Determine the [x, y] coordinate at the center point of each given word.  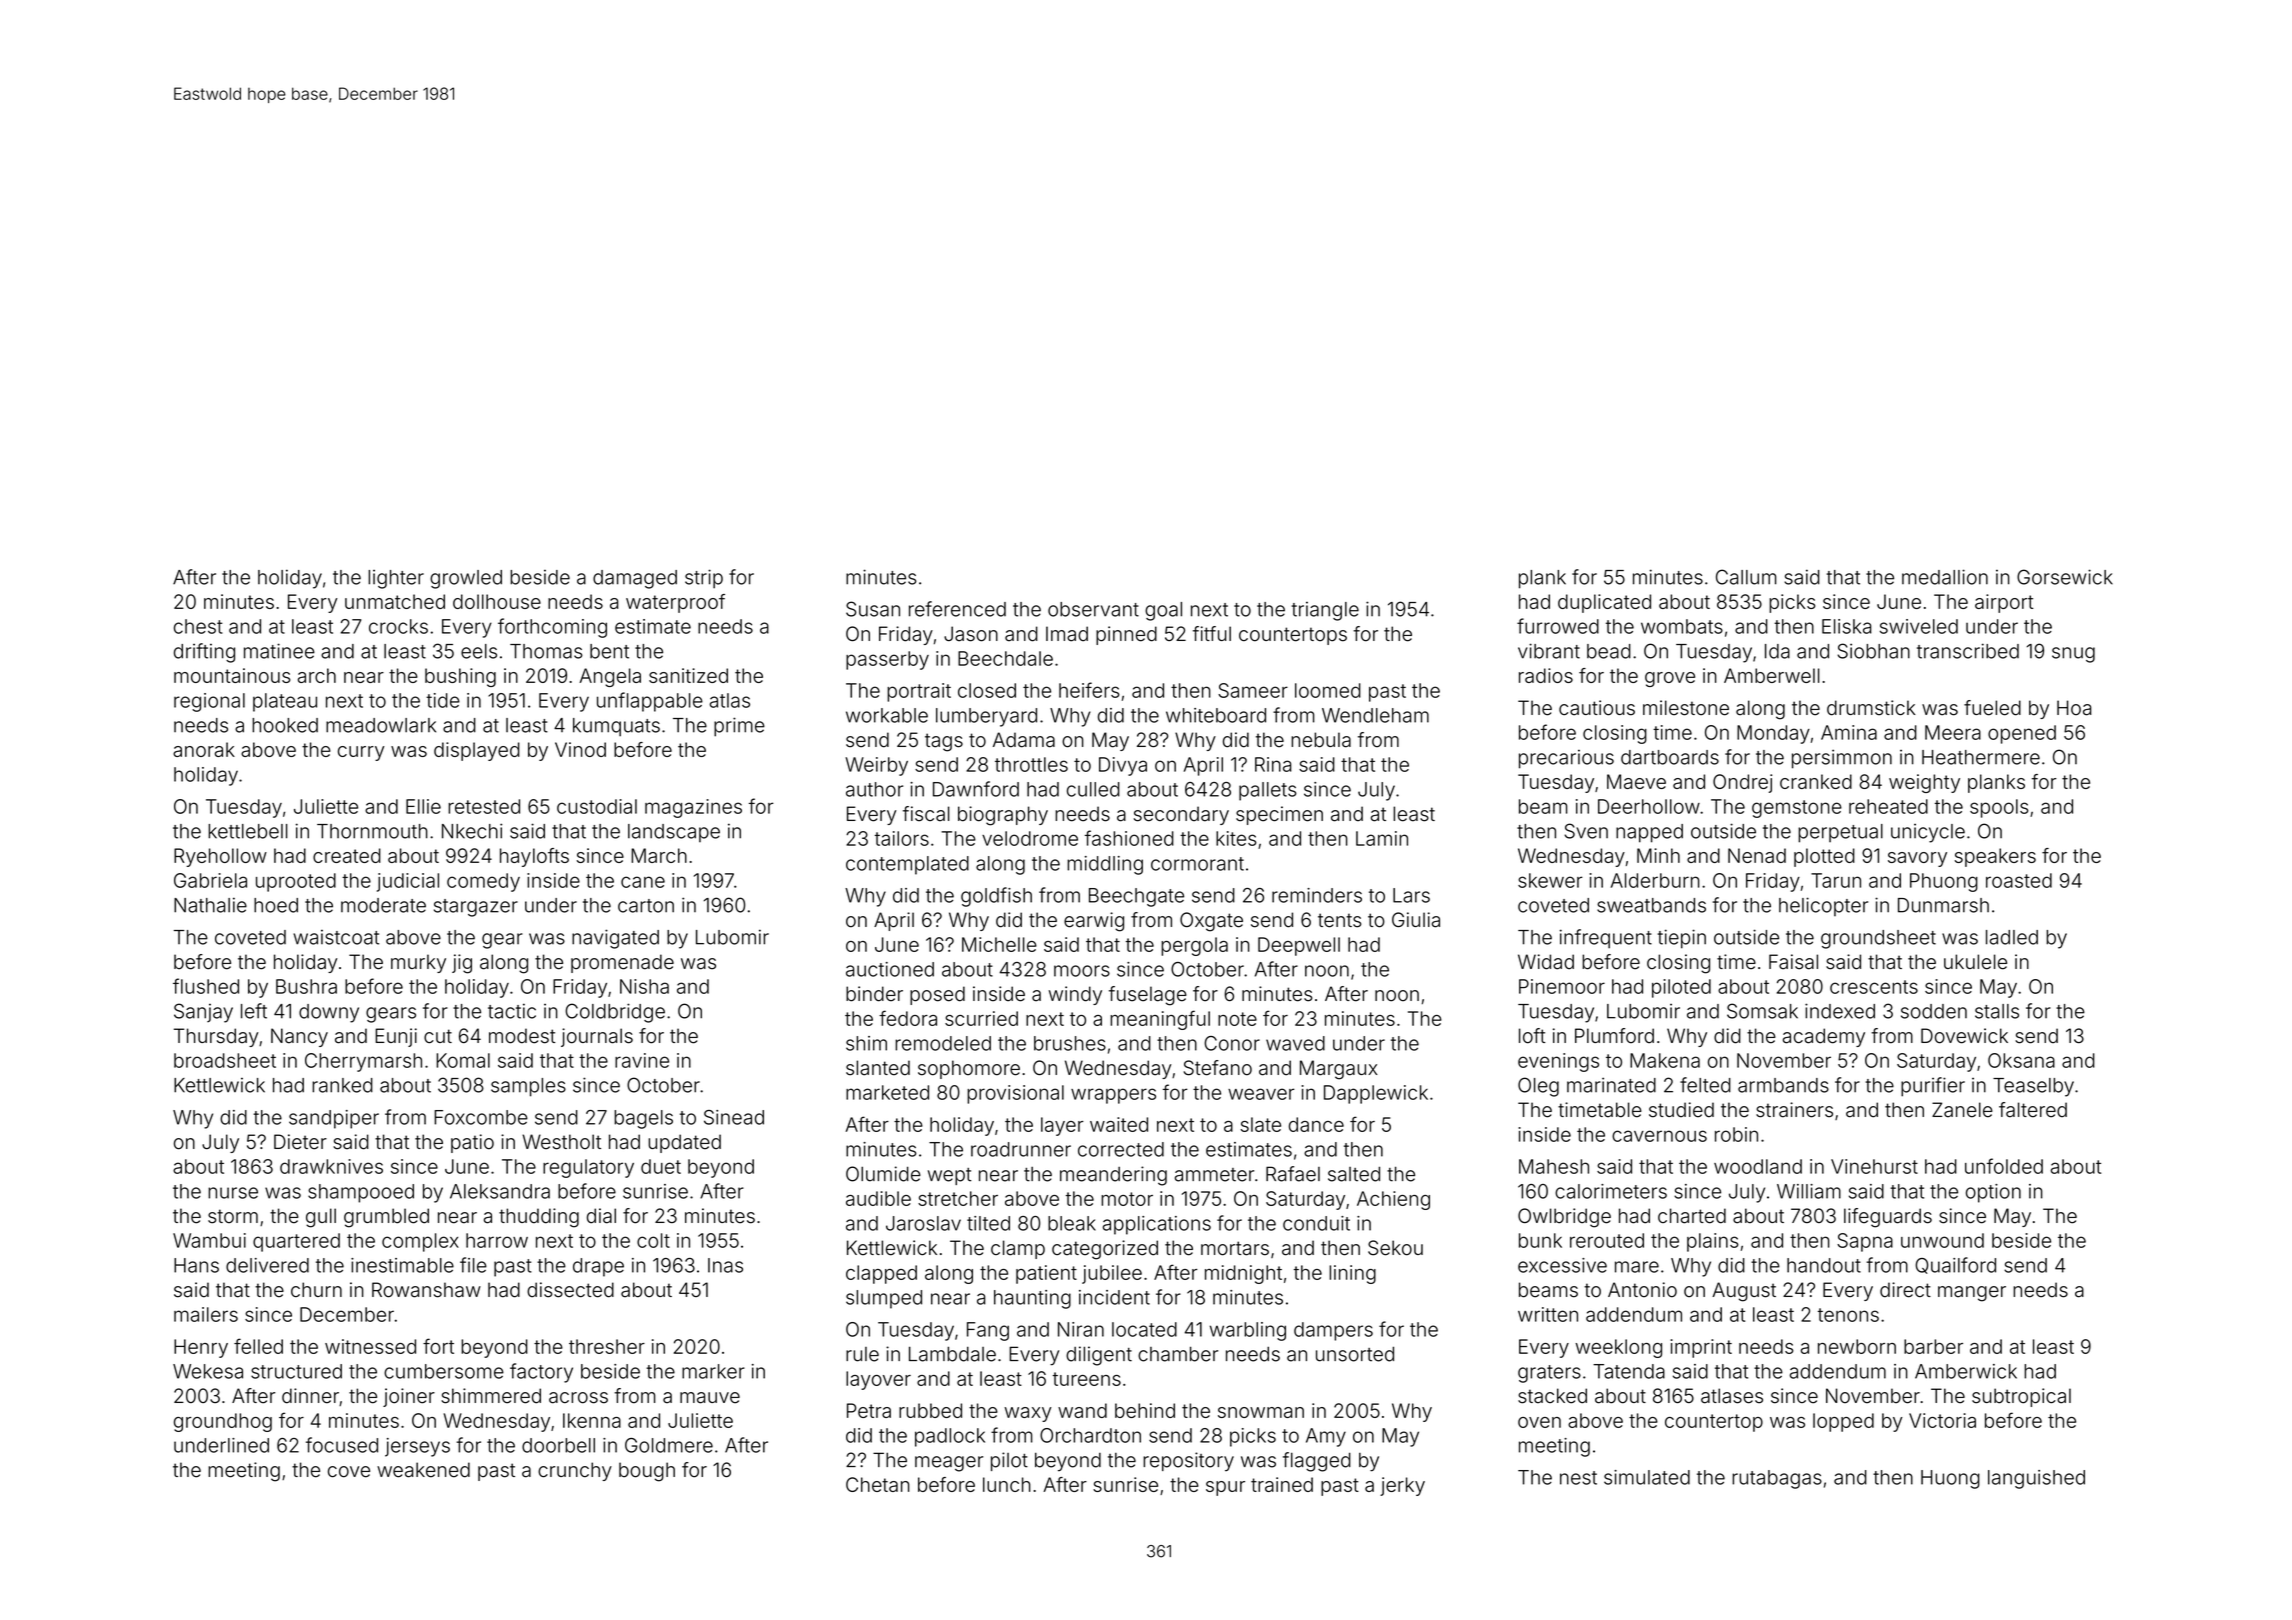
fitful [1212, 633]
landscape [674, 833]
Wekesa [208, 1371]
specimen [1279, 815]
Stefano [1218, 1068]
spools [1999, 808]
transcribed [1968, 651]
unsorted [1355, 1354]
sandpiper [334, 1119]
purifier [1933, 1087]
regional [209, 702]
